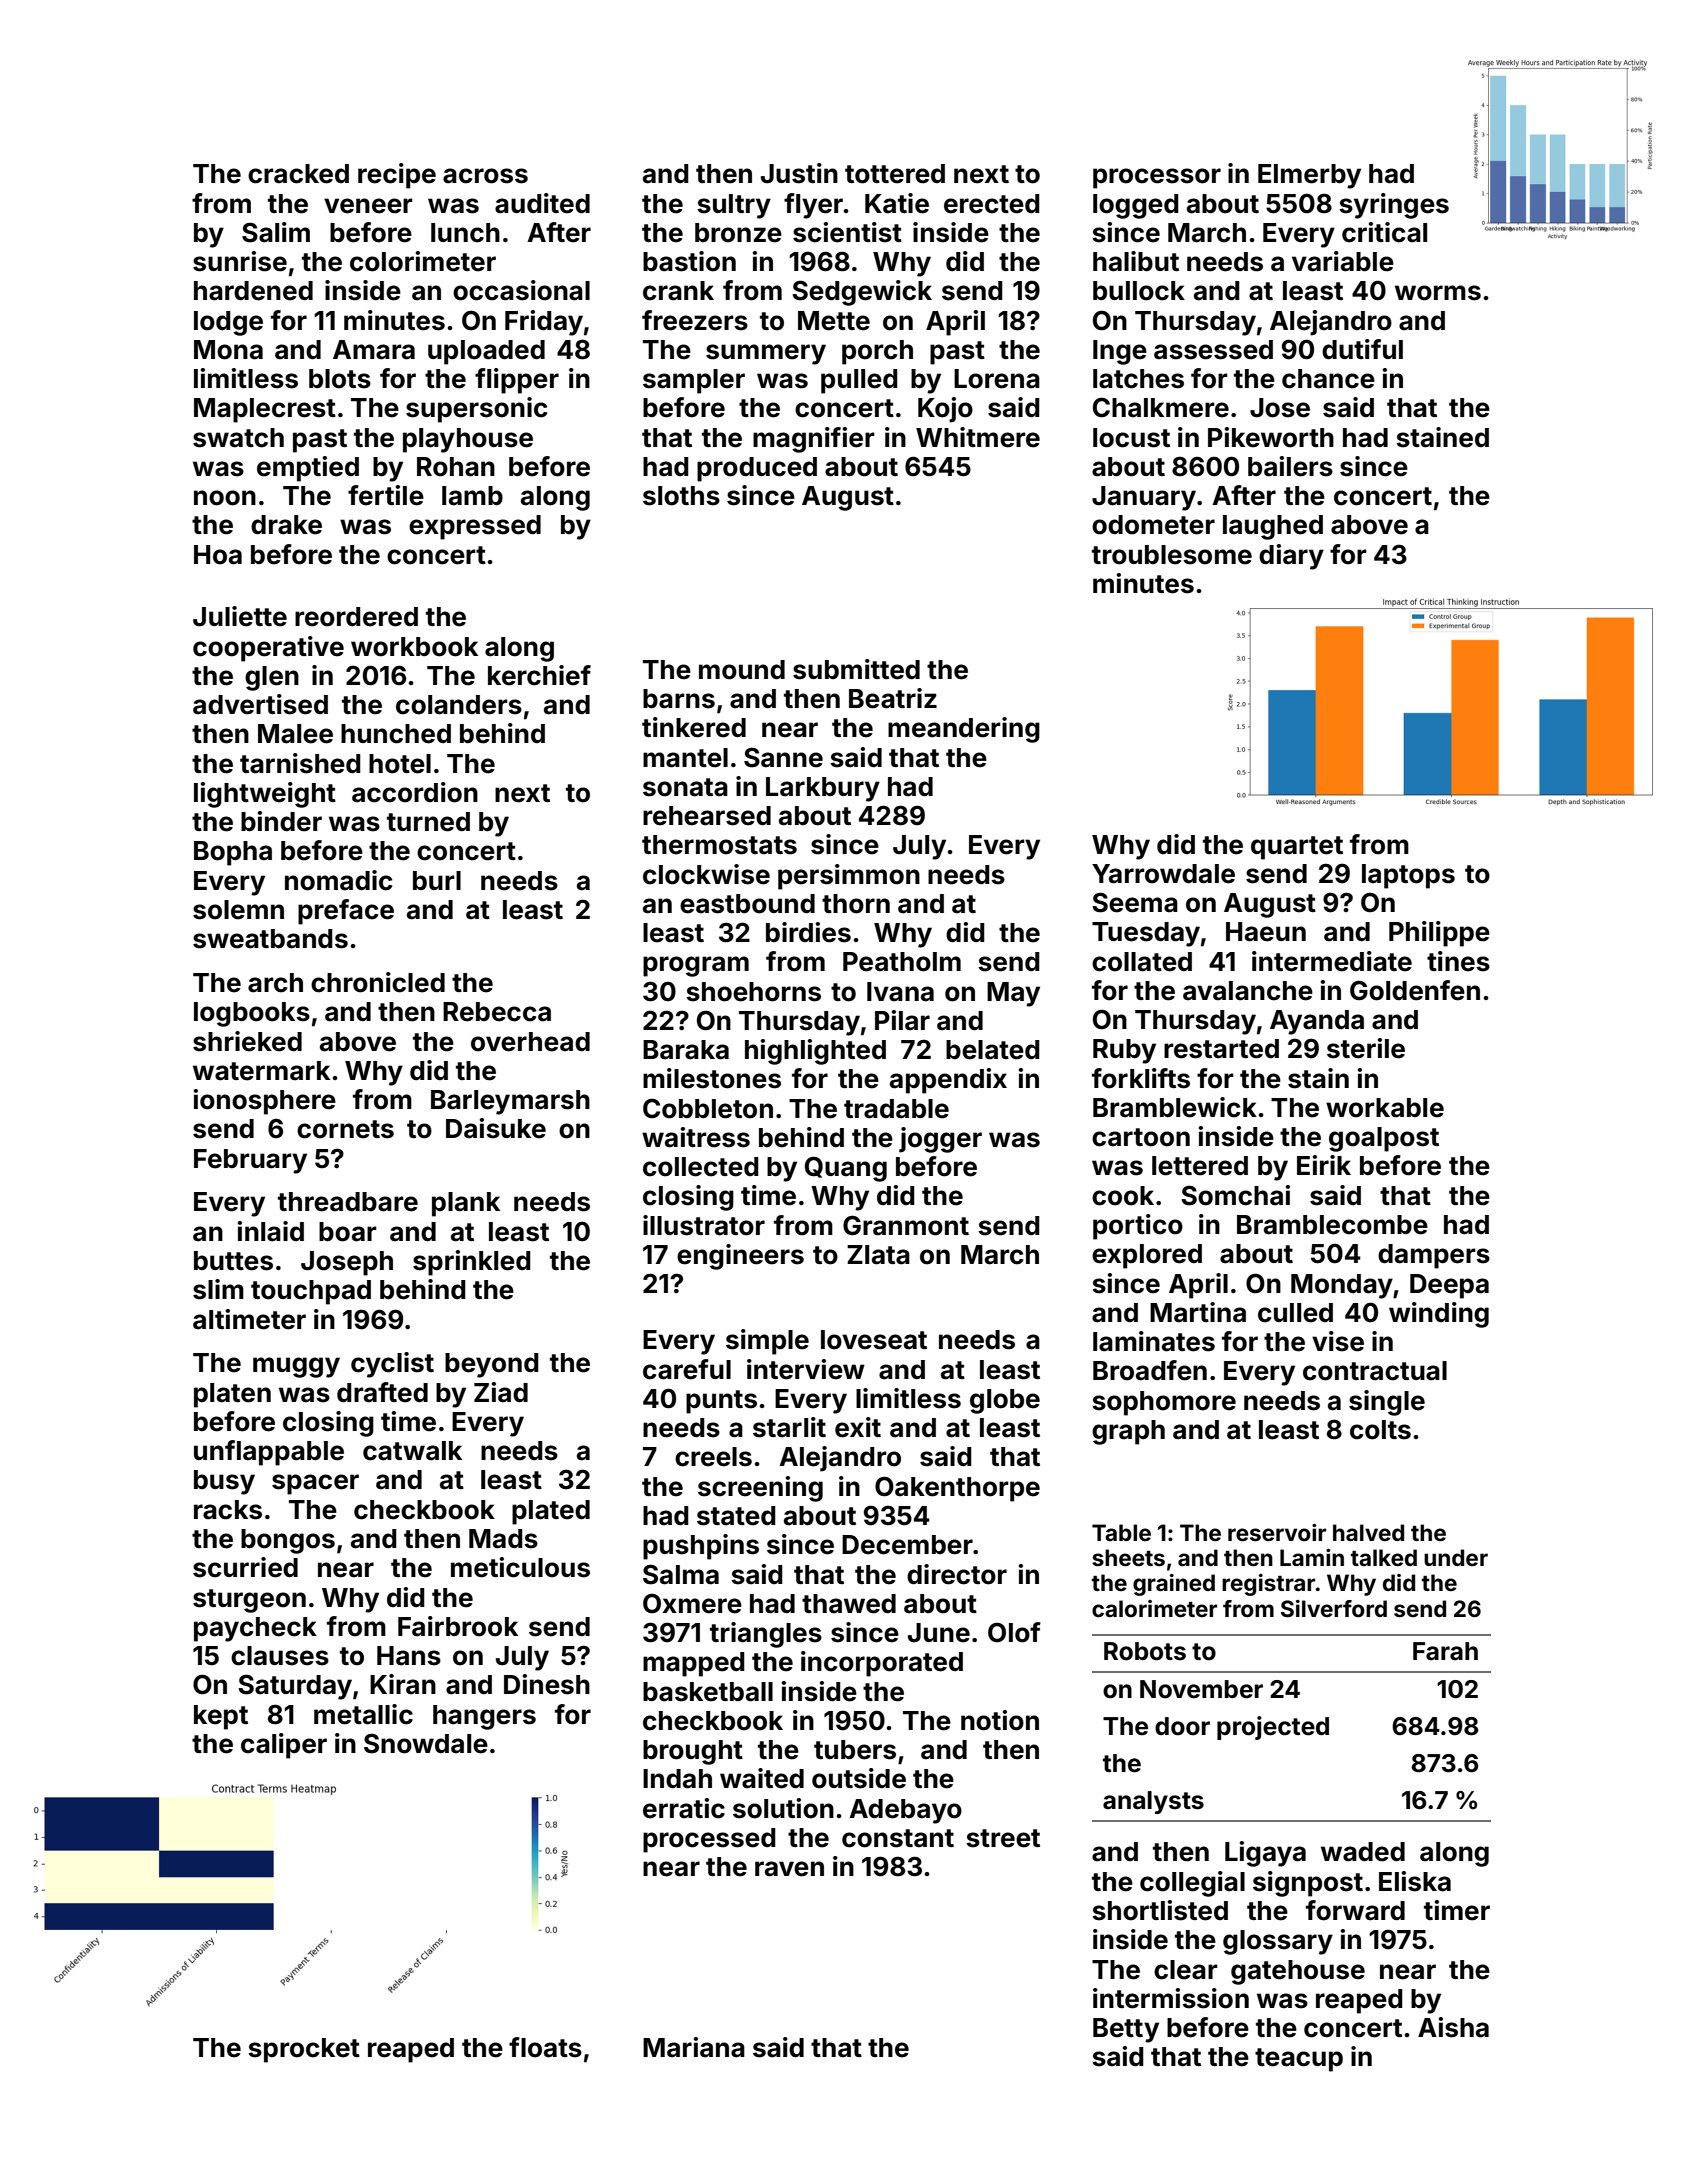  What do you see at coordinates (232, 1395) in the image?
I see `platen` at bounding box center [232, 1395].
